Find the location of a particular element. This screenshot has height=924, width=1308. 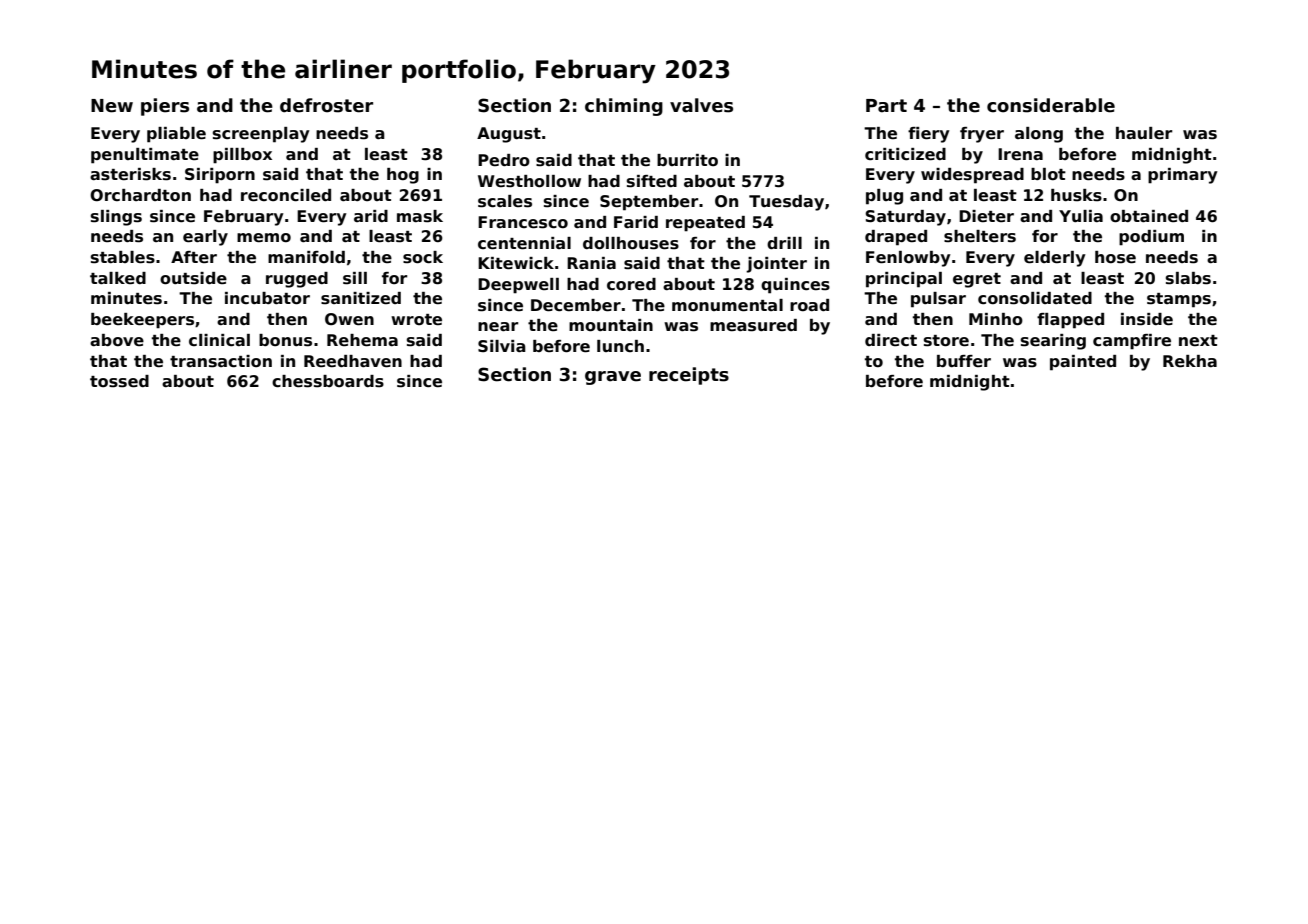

jointer is located at coordinates (776, 265).
